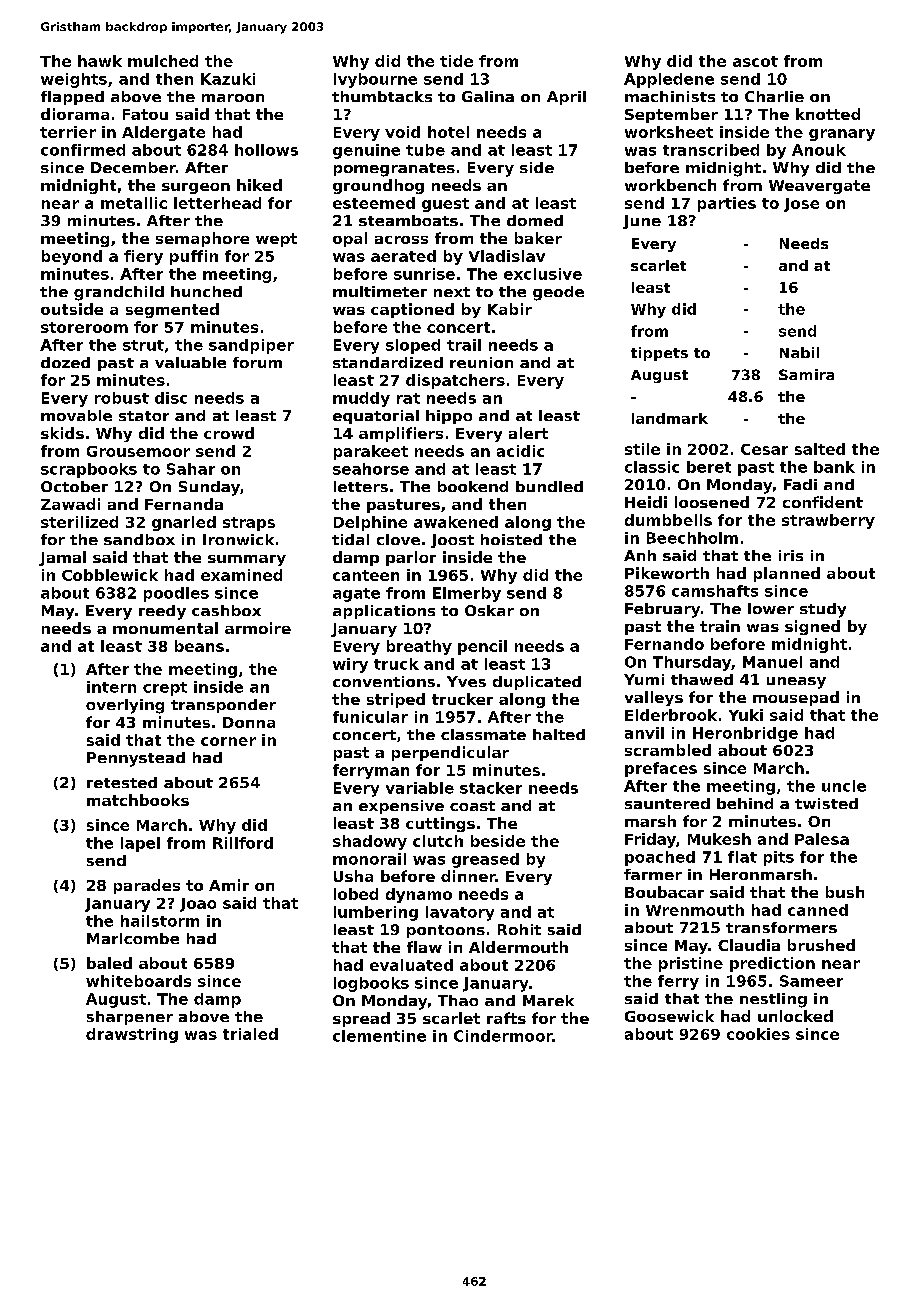  Describe the element at coordinates (834, 467) in the document. I see `bank` at that location.
